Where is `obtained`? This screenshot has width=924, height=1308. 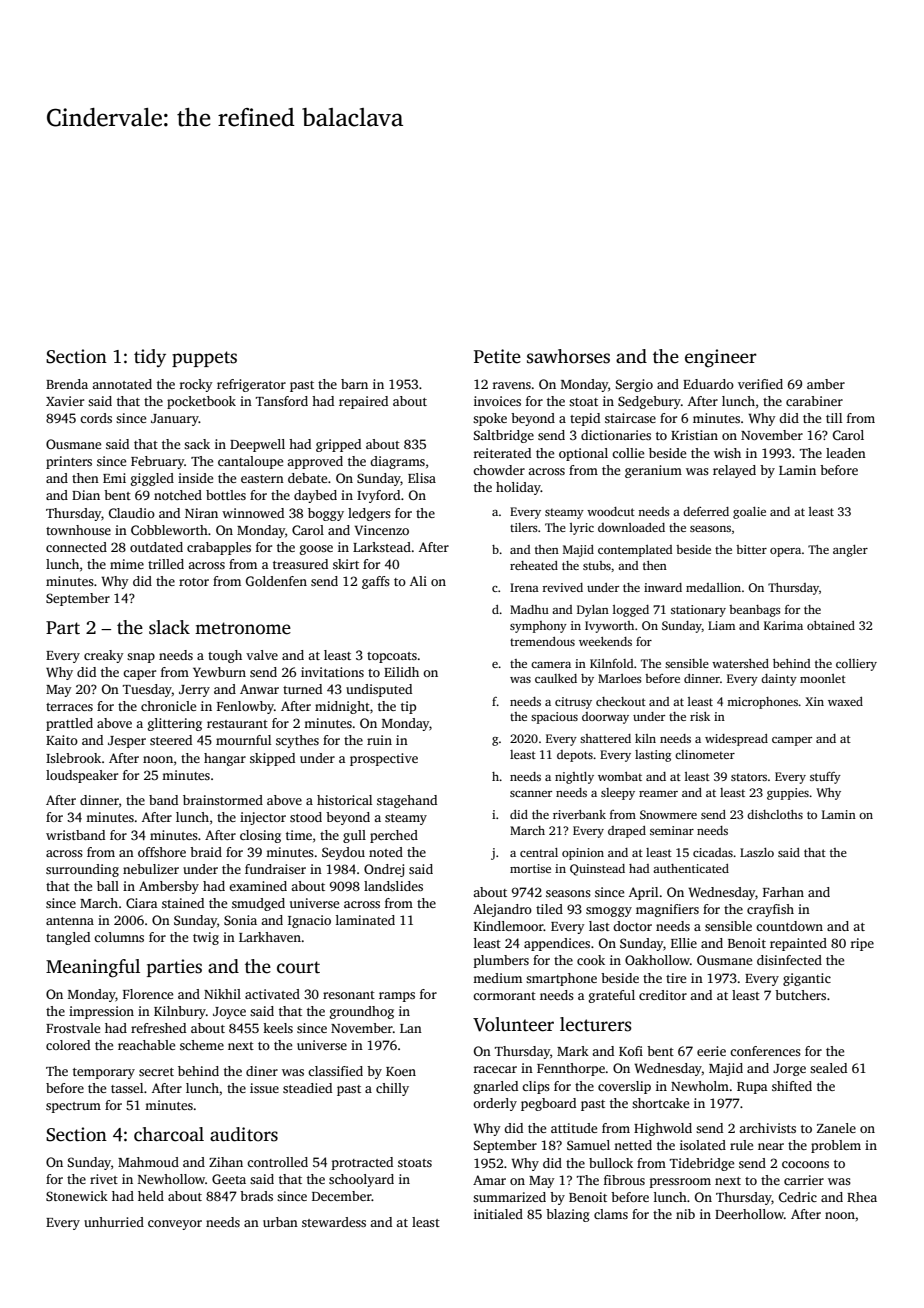 obtained is located at coordinates (831, 625).
